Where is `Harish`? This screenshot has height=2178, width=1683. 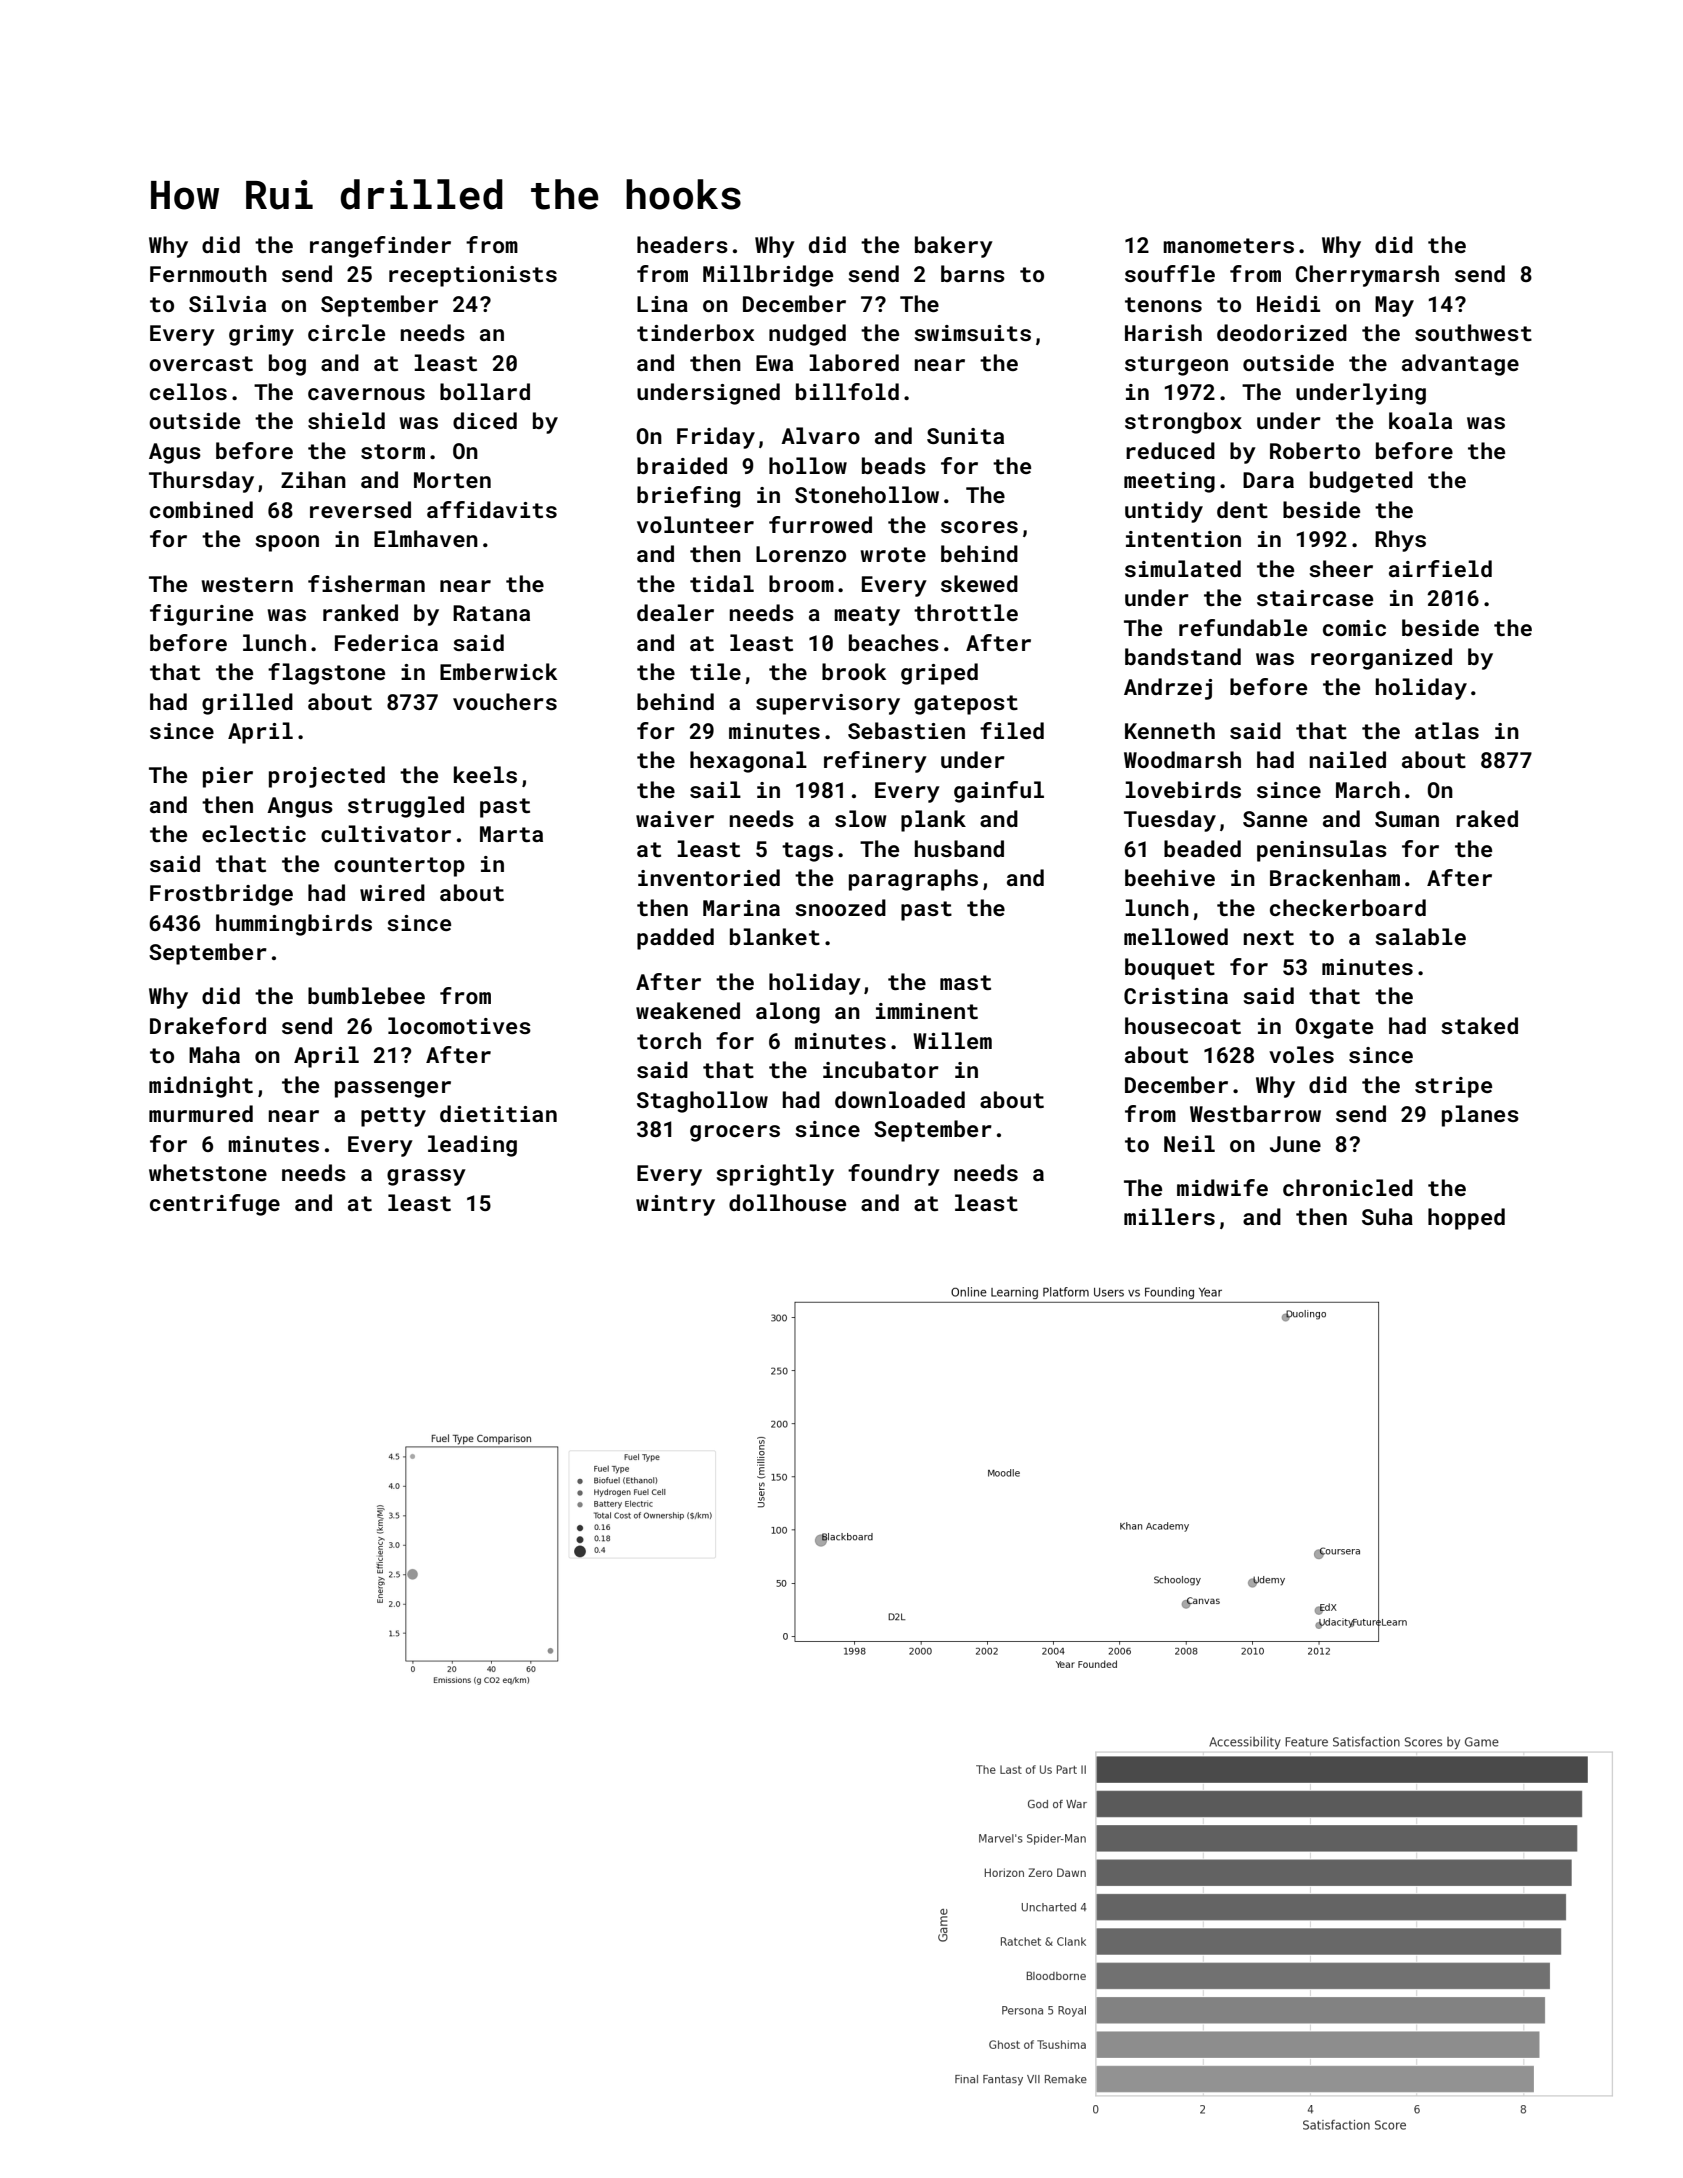
Harish is located at coordinates (1163, 332).
